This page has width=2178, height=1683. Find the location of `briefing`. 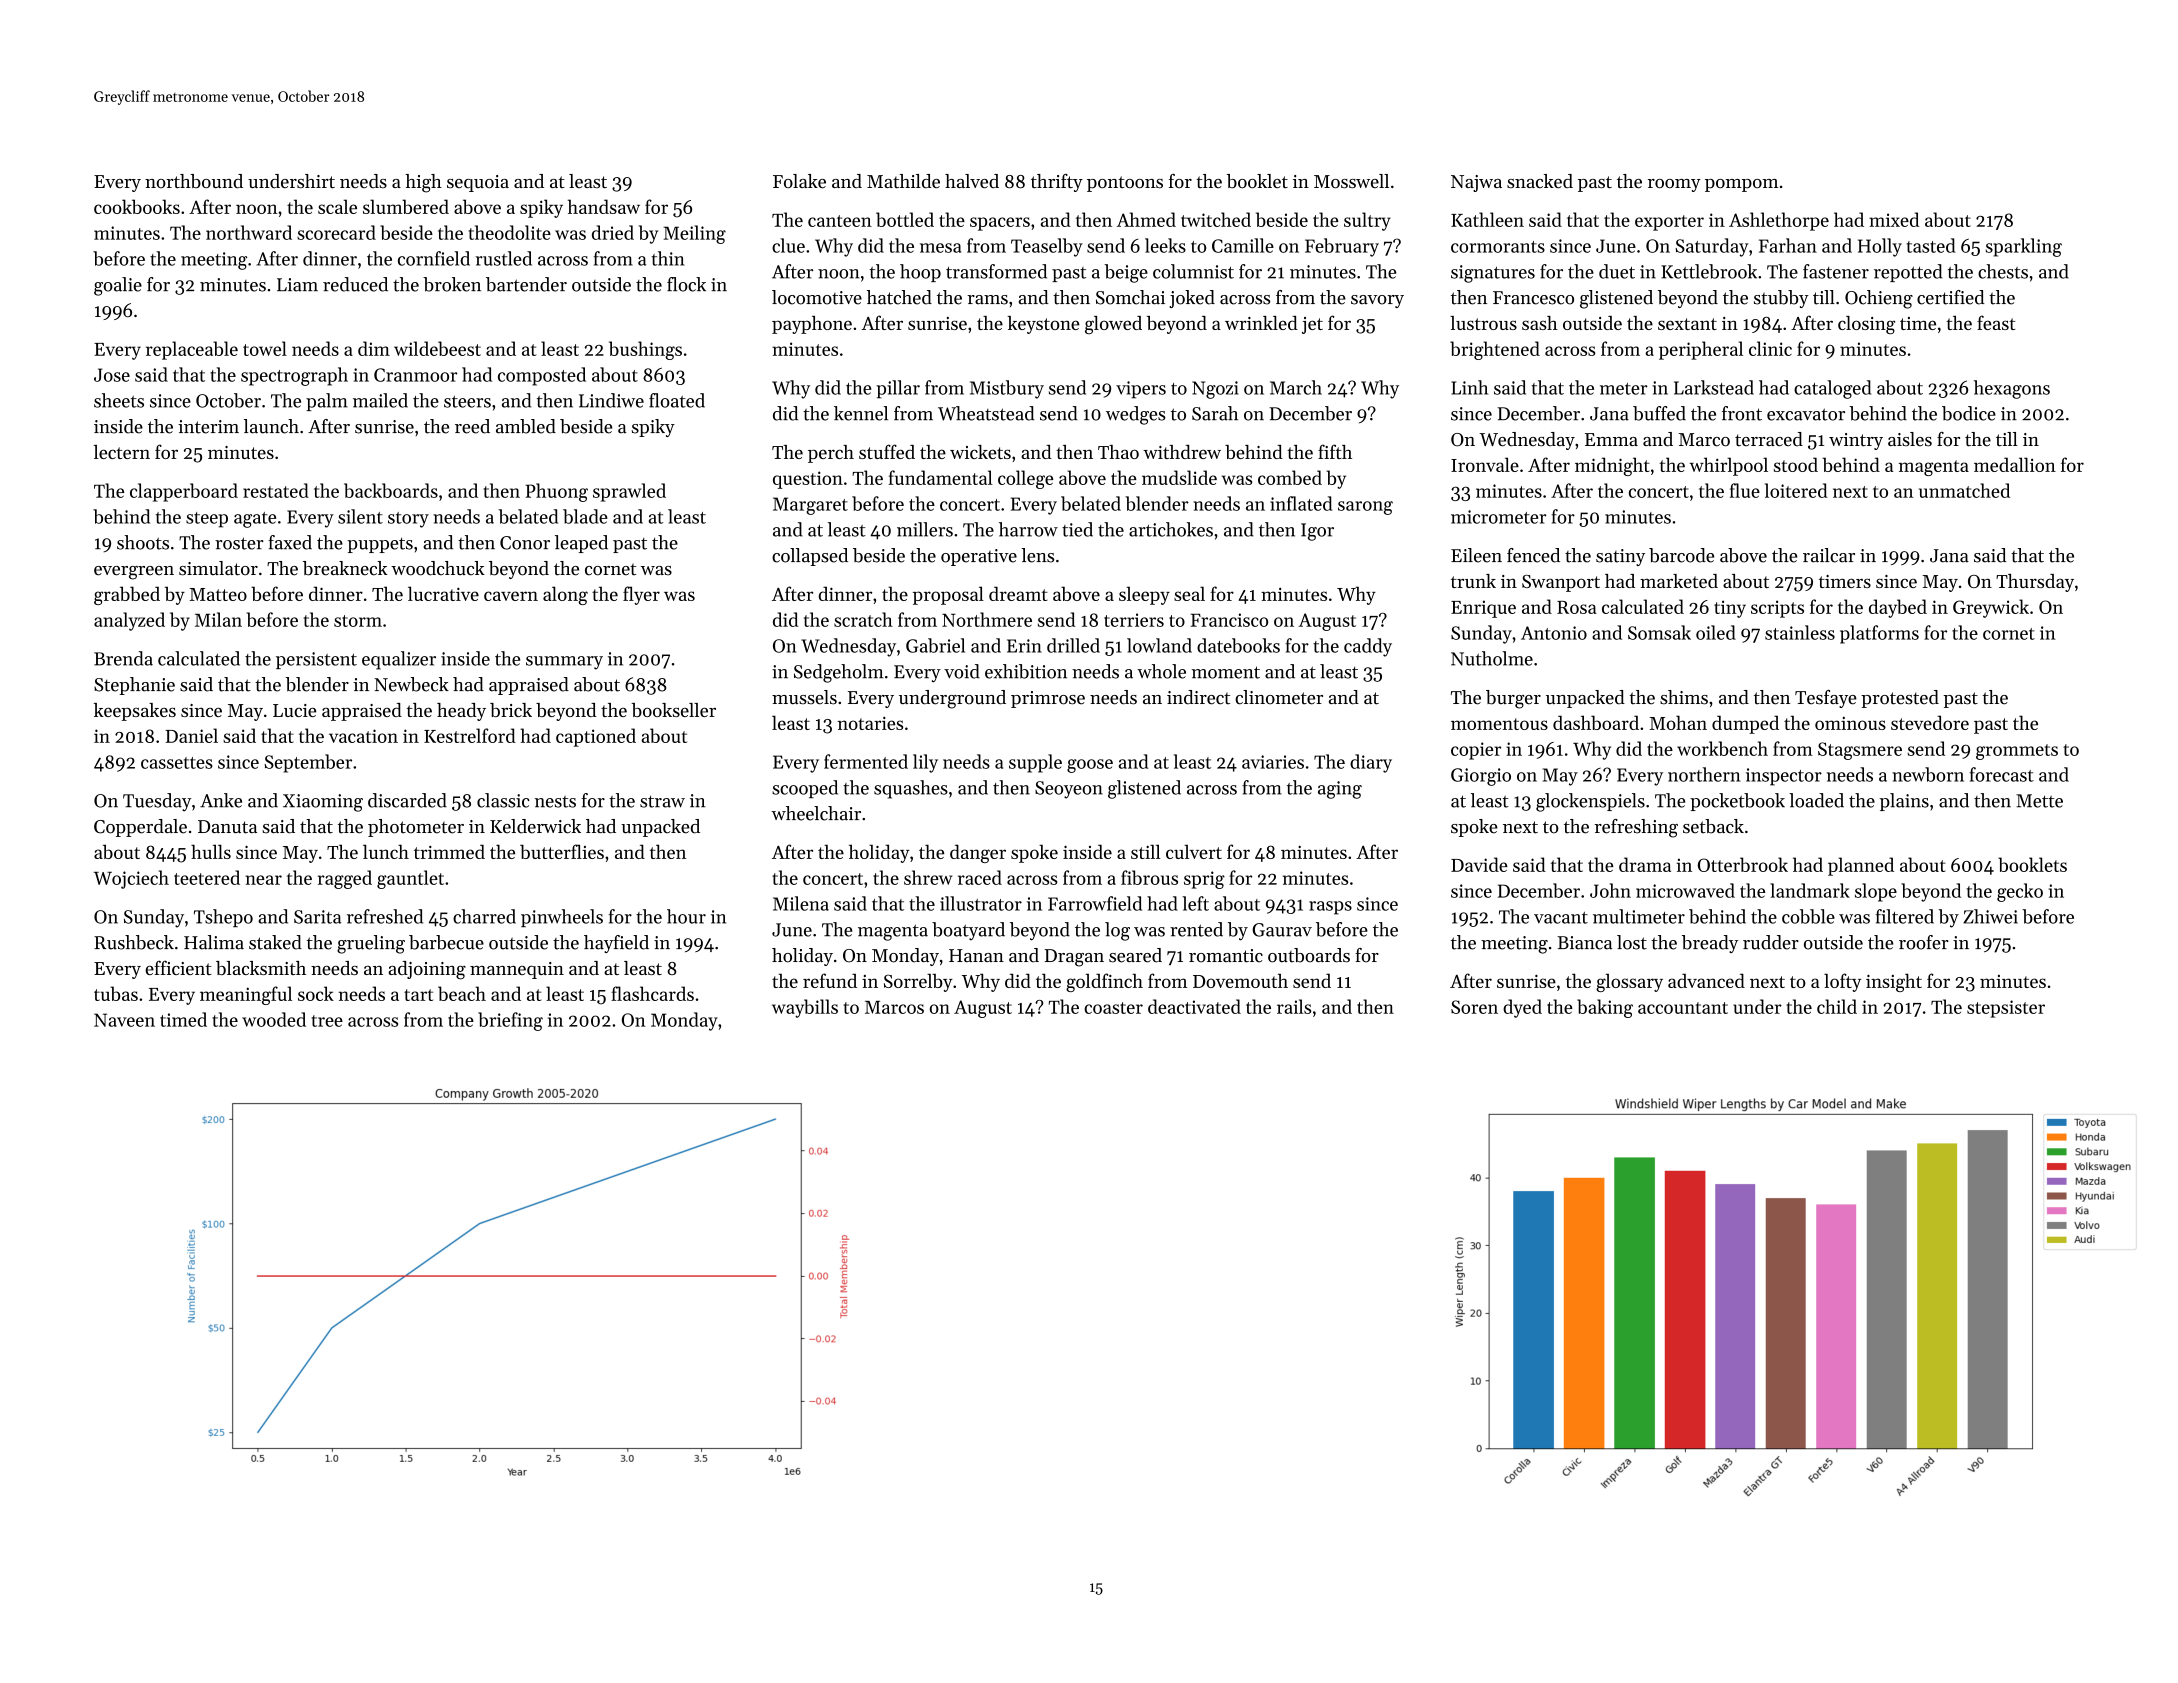

briefing is located at coordinates (510, 1021).
